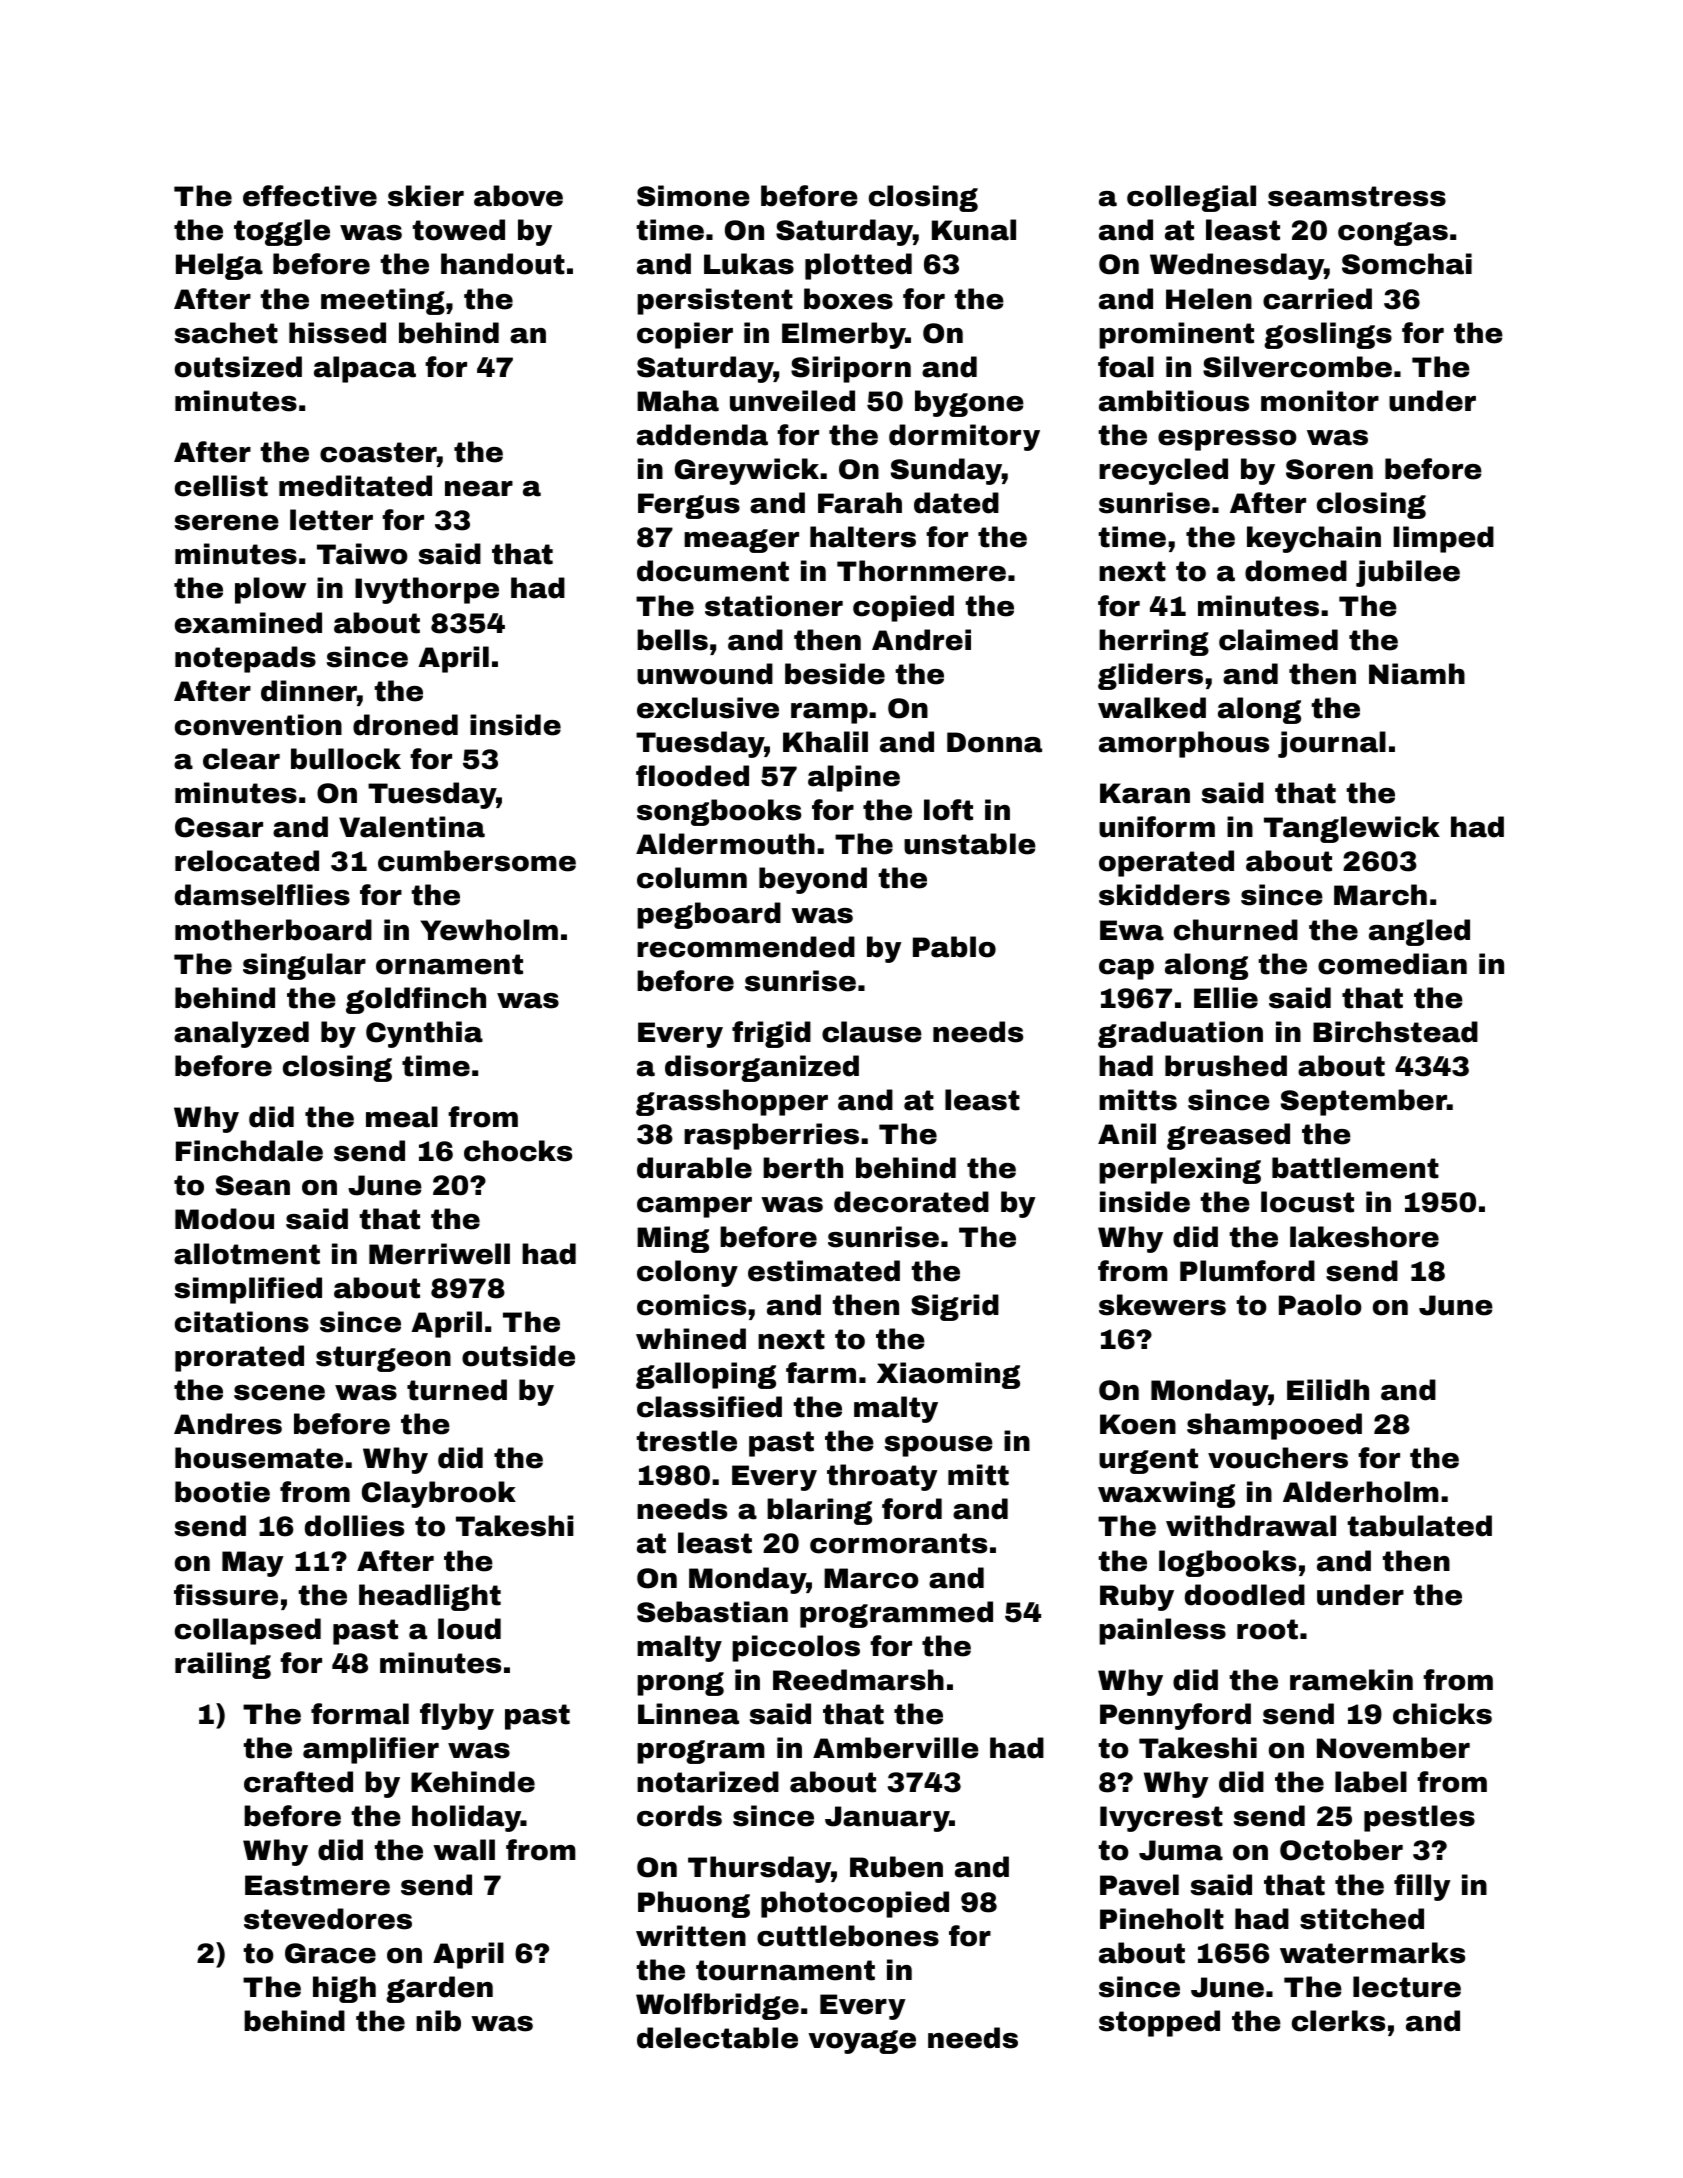  I want to click on limped, so click(1443, 539).
